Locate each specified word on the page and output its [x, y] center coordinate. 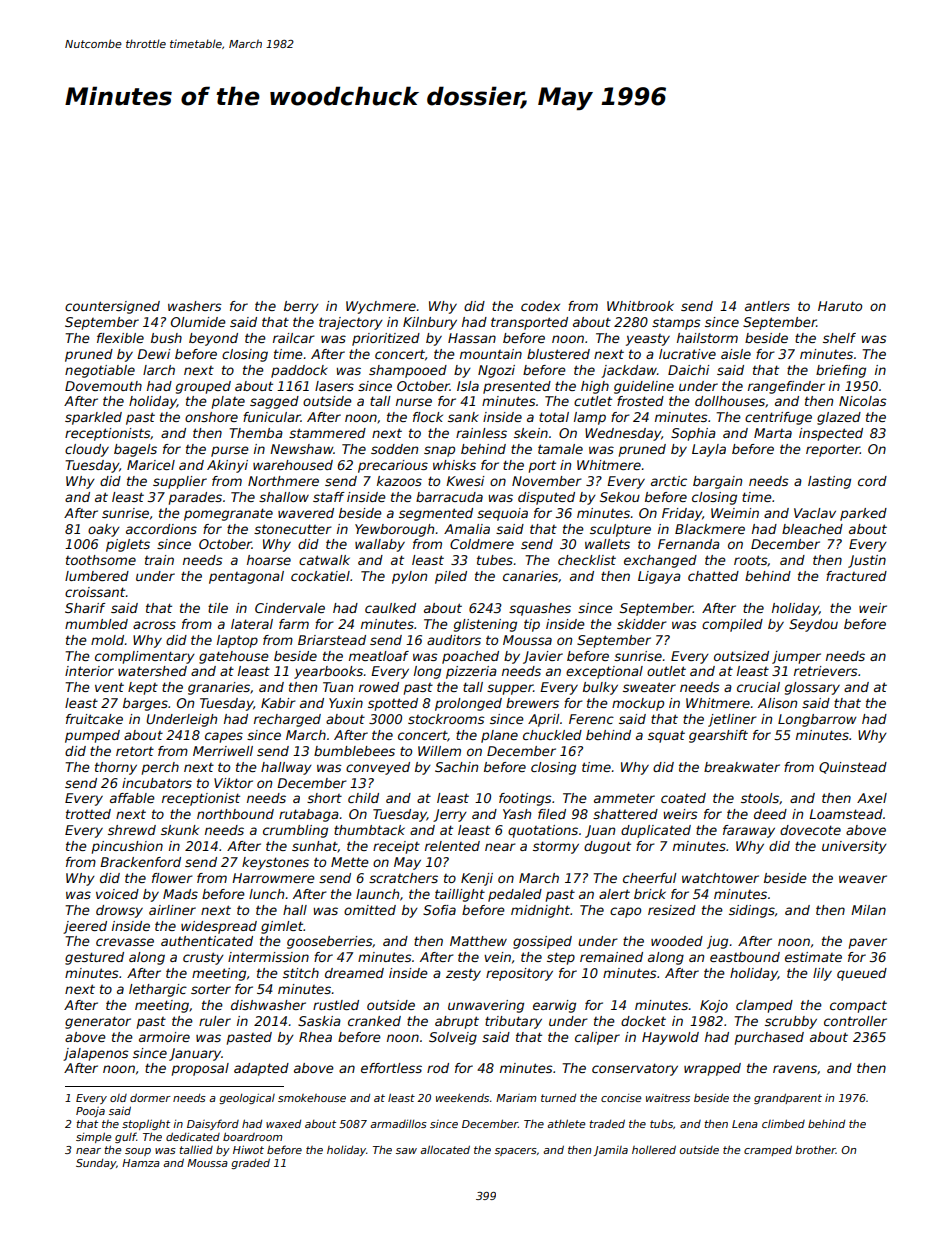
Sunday [96, 1164]
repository [519, 974]
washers [195, 306]
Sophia [693, 434]
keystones [275, 863]
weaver [863, 879]
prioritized [386, 339]
